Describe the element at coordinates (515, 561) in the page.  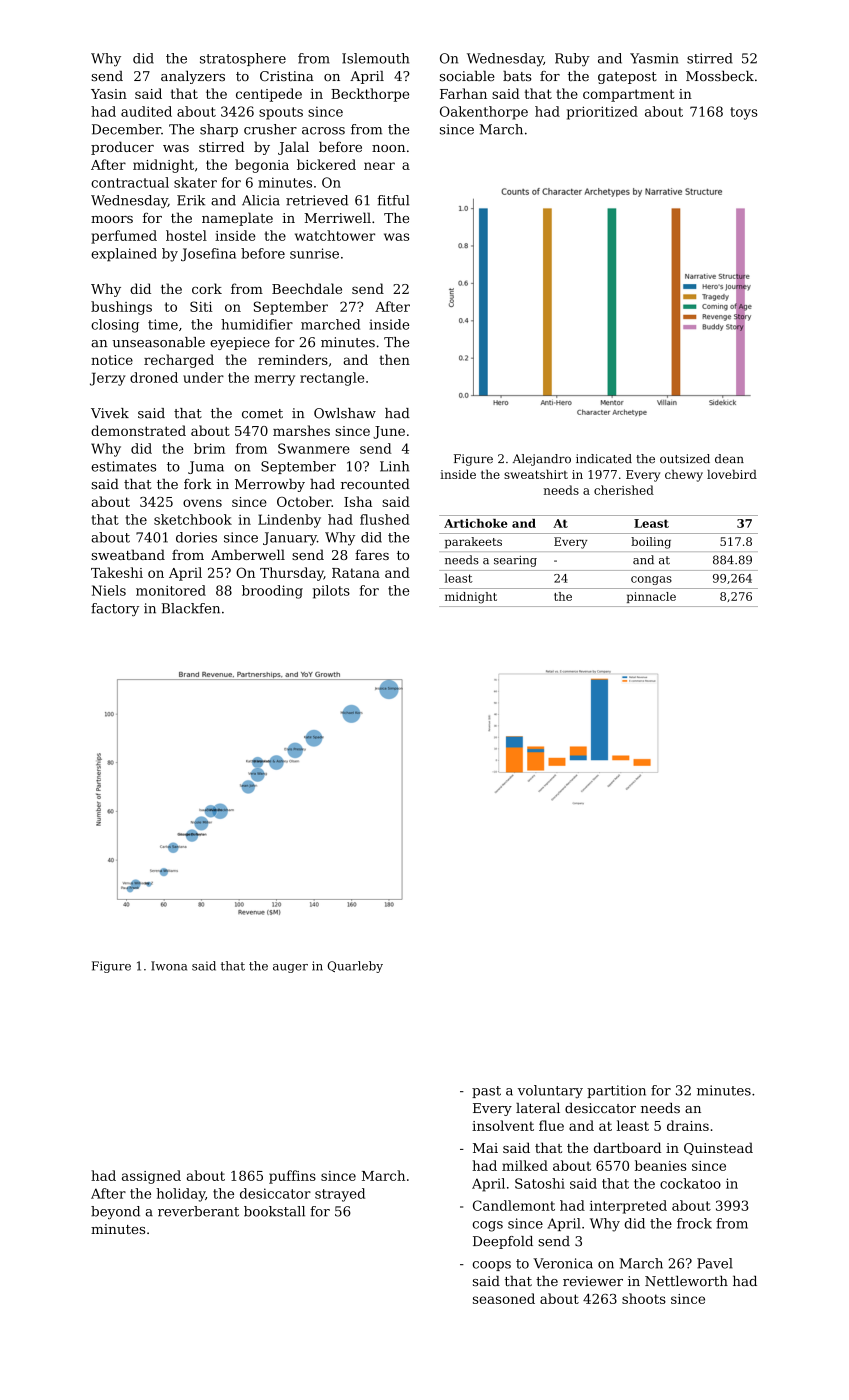
I see `searing` at that location.
